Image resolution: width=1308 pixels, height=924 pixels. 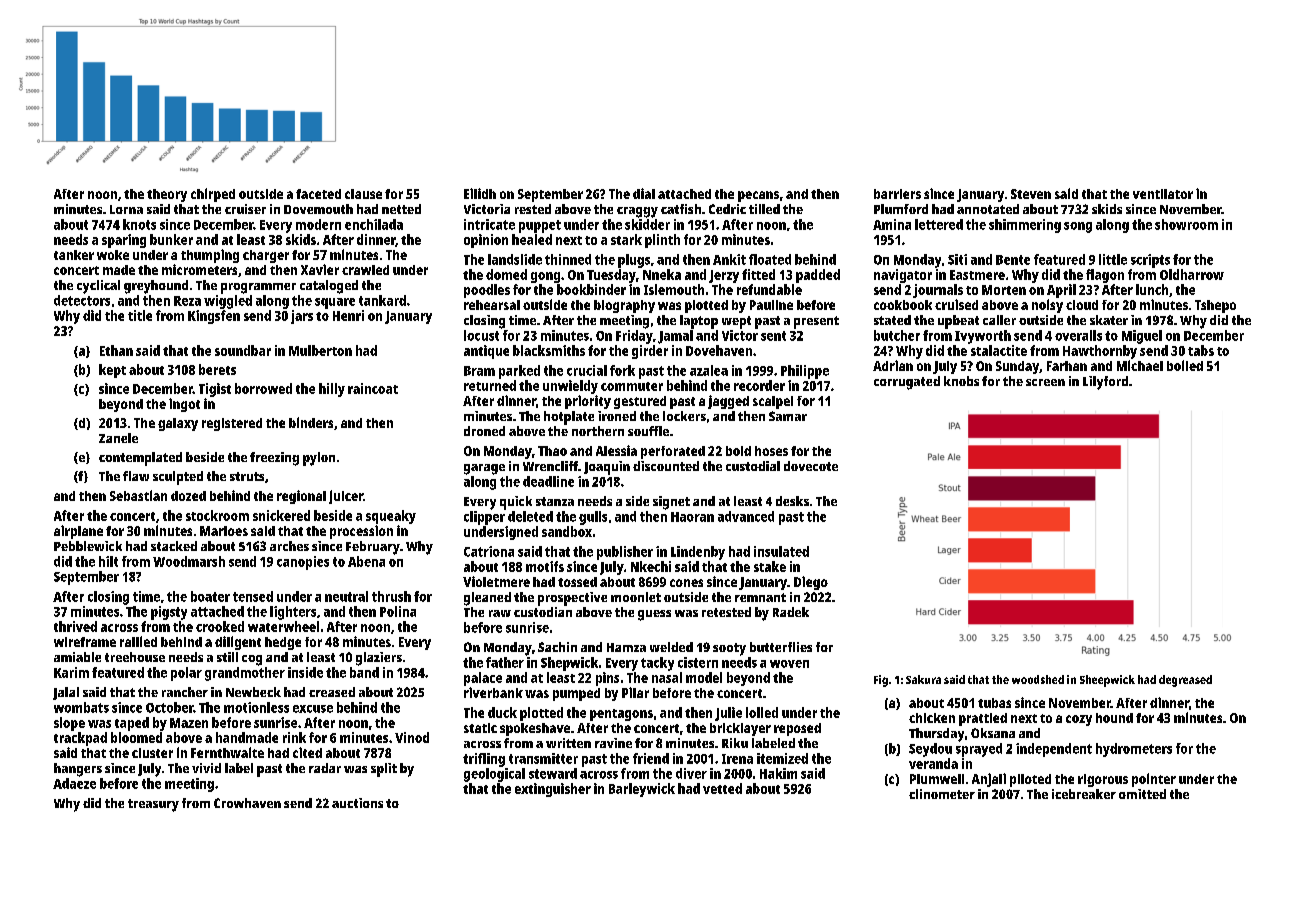 What do you see at coordinates (365, 270) in the screenshot?
I see `crawled` at bounding box center [365, 270].
